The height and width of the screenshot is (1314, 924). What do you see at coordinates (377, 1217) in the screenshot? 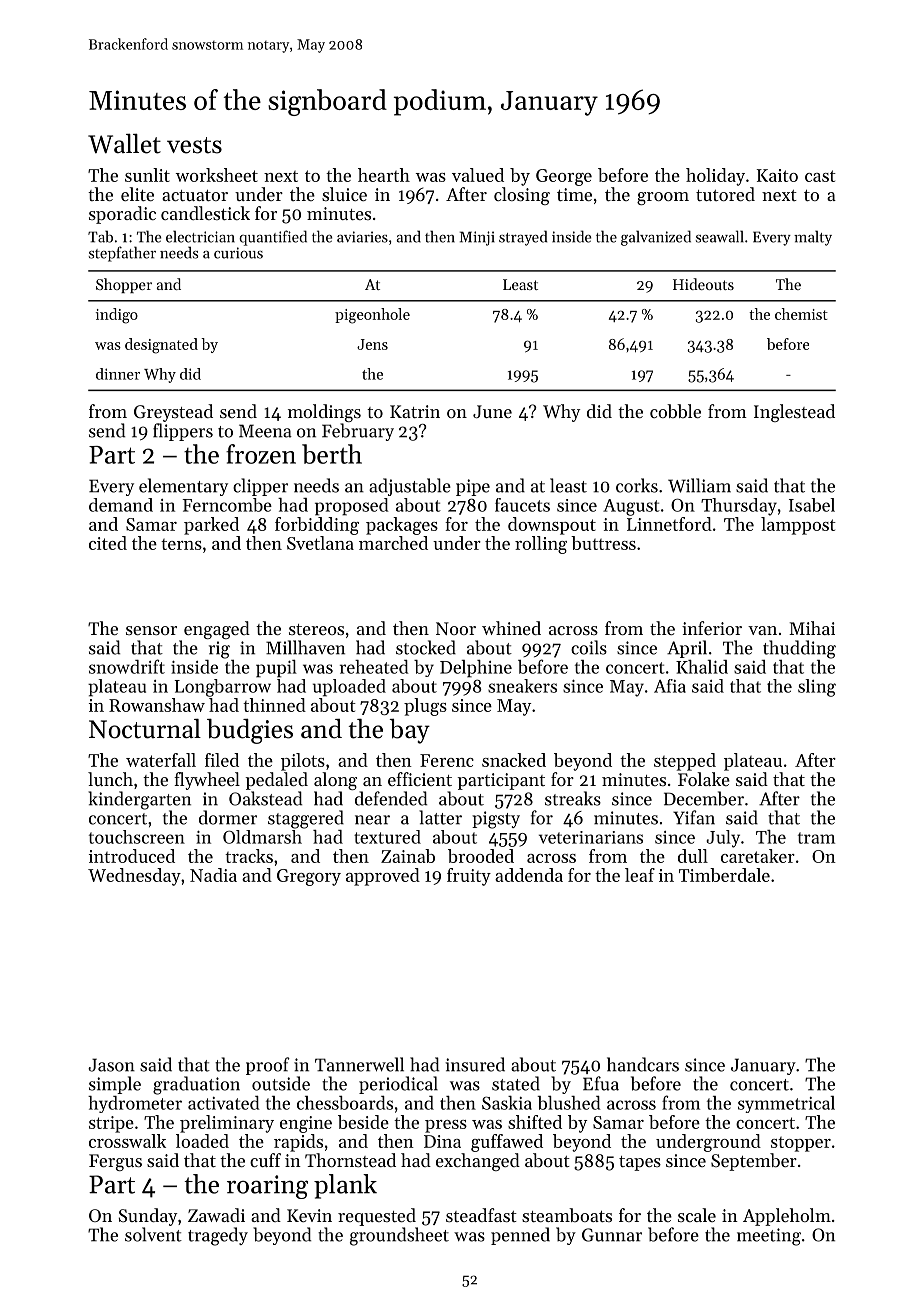
I see `requested` at bounding box center [377, 1217].
